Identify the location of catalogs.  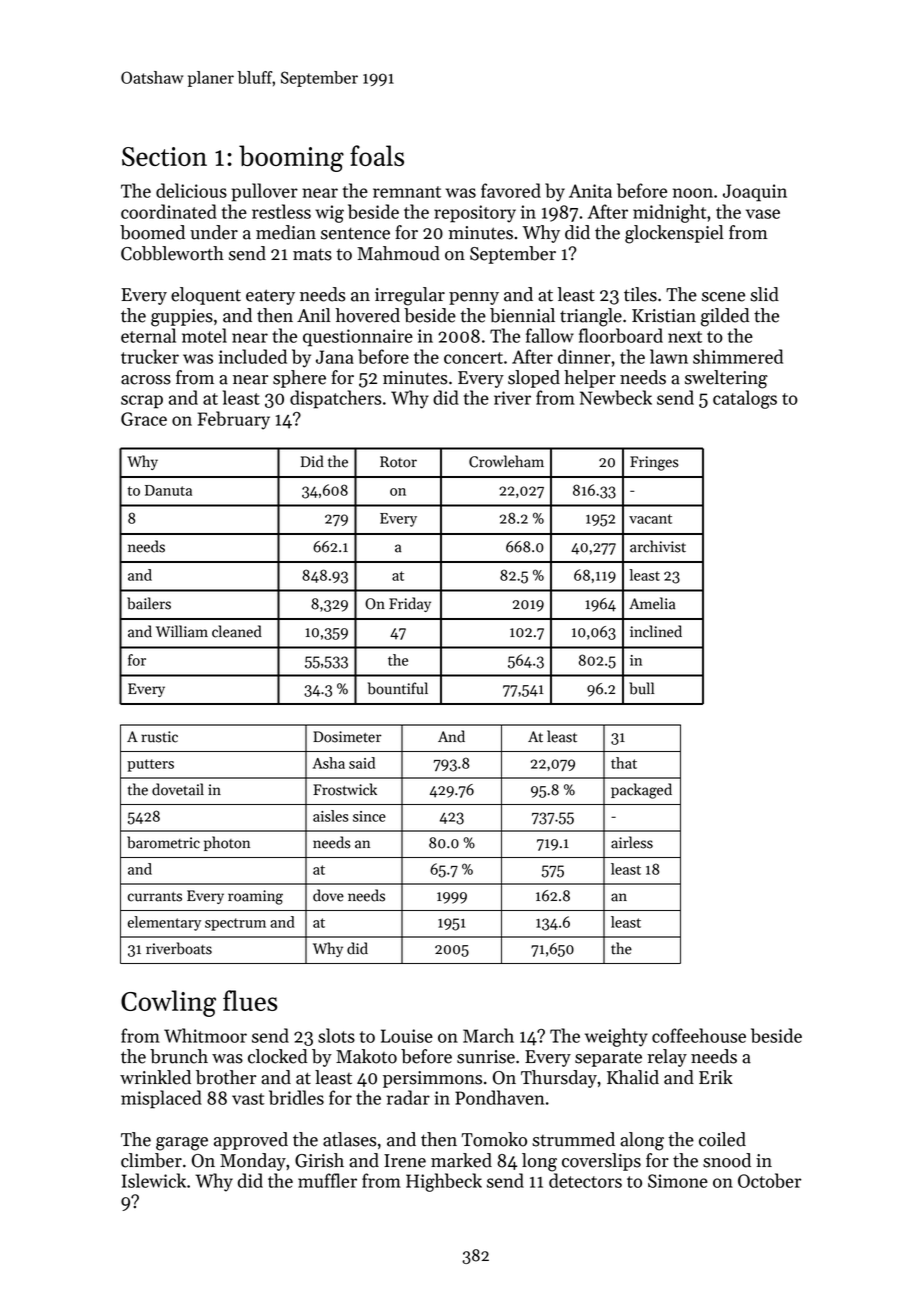
(745, 399).
